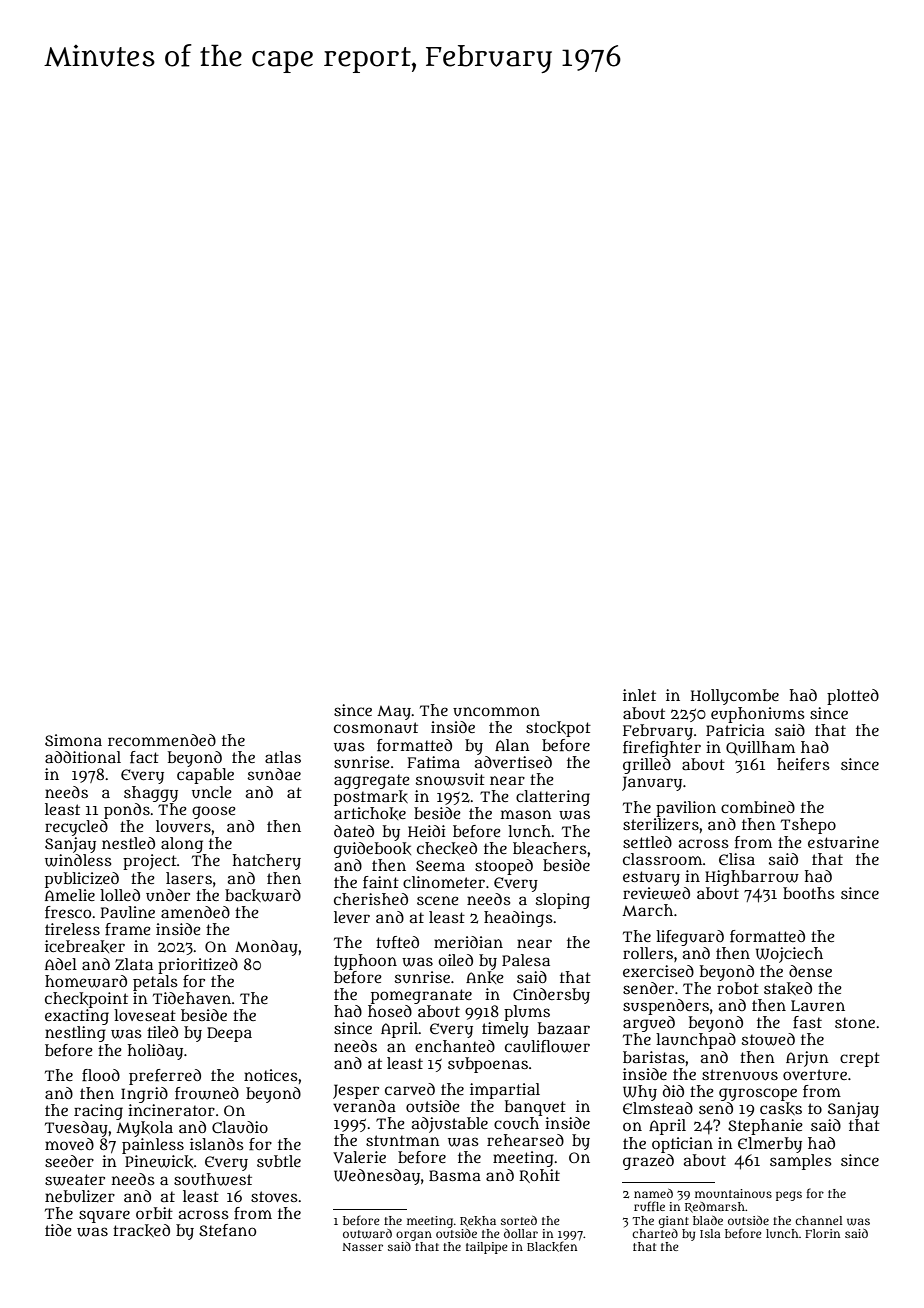 The image size is (924, 1308). Describe the element at coordinates (390, 1011) in the image. I see `hosed` at that location.
